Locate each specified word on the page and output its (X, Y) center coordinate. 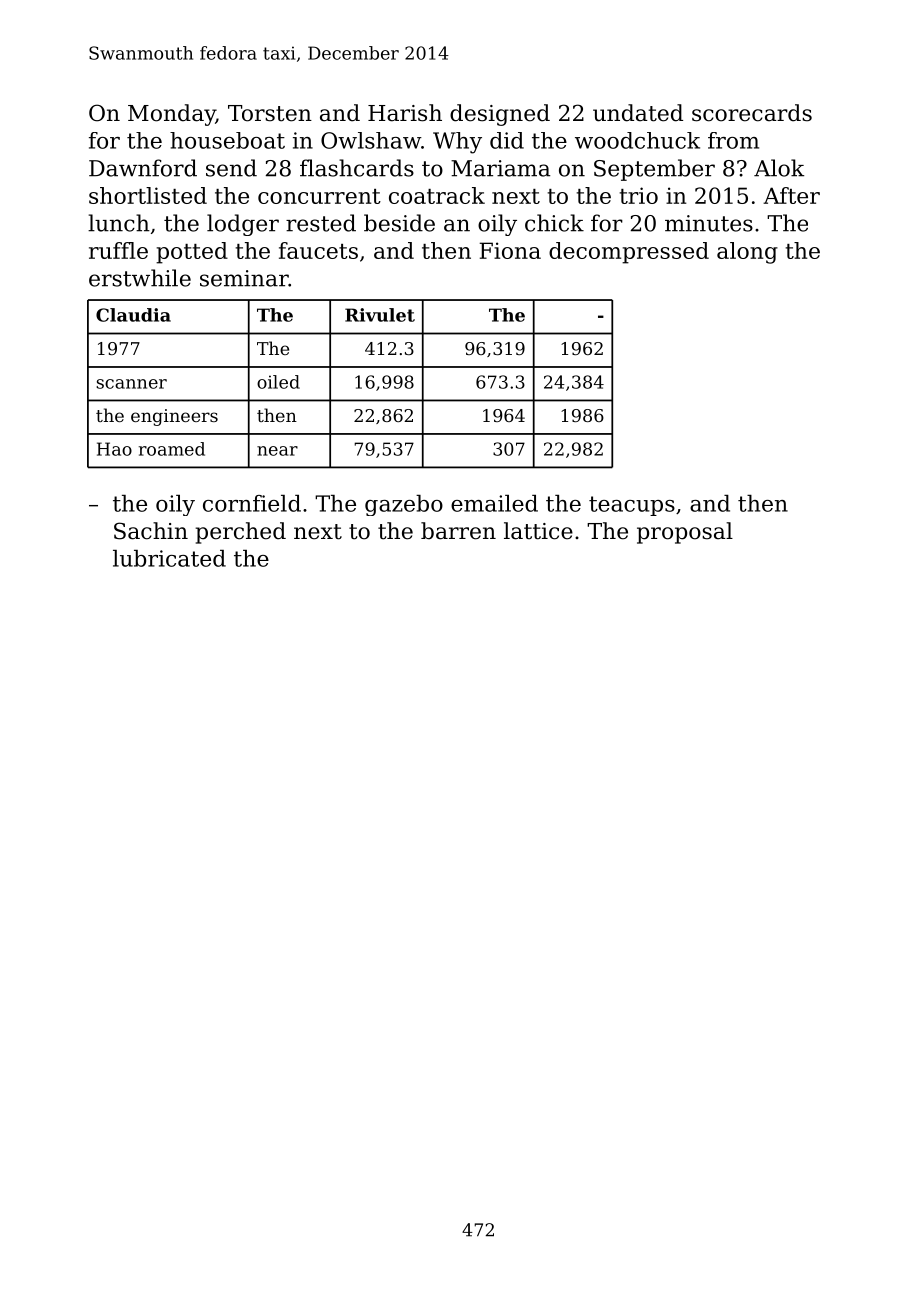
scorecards (752, 113)
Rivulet (380, 315)
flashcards (357, 168)
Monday (172, 115)
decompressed (629, 253)
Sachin (151, 531)
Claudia (133, 315)
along (747, 253)
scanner (131, 384)
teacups (632, 506)
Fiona (510, 250)
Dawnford (143, 168)
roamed (172, 449)
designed (500, 115)
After (791, 195)
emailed (494, 503)
